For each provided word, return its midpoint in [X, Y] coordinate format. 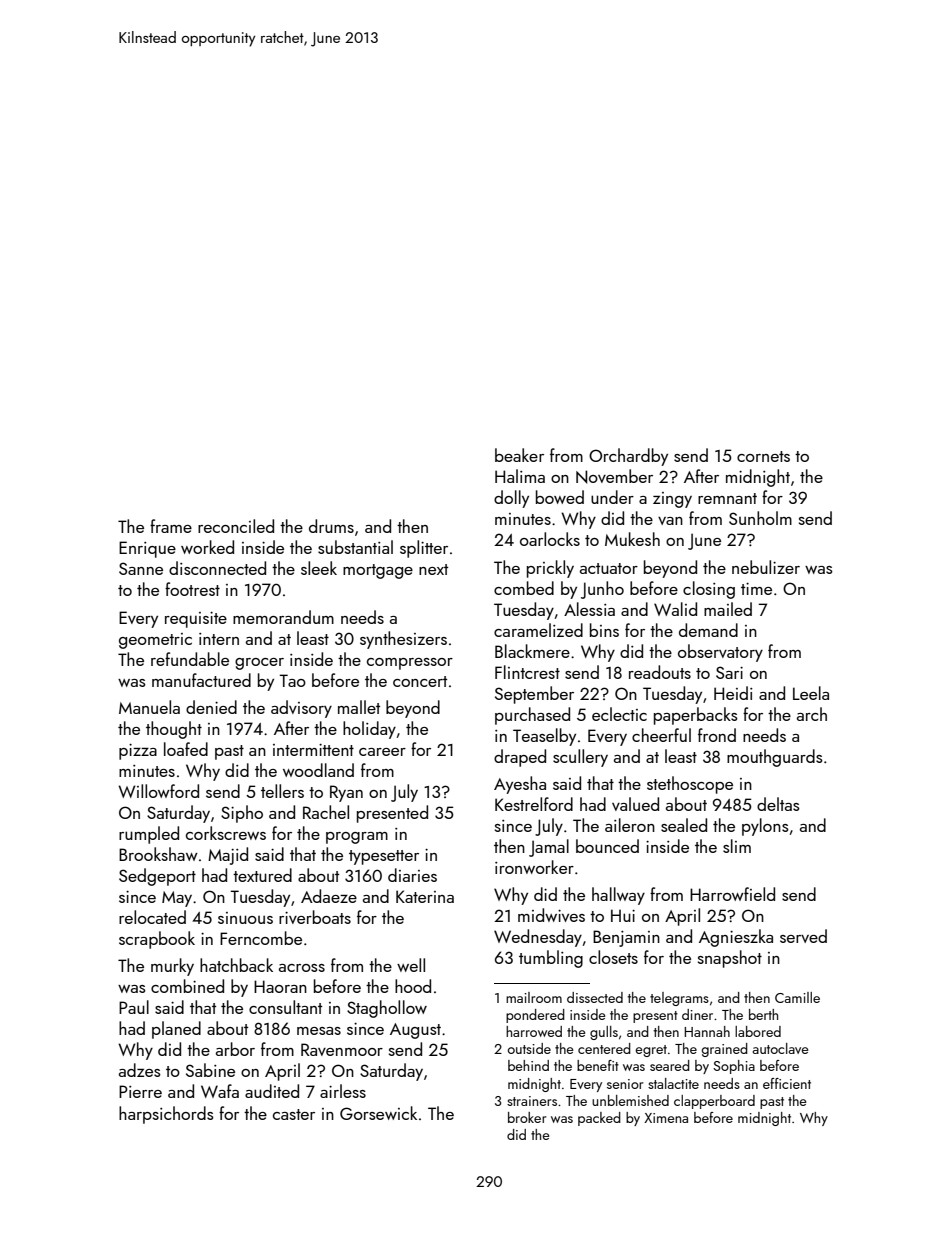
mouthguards [775, 758]
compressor [410, 664]
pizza [138, 752]
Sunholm [760, 518]
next [433, 569]
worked [207, 547]
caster [294, 1114]
